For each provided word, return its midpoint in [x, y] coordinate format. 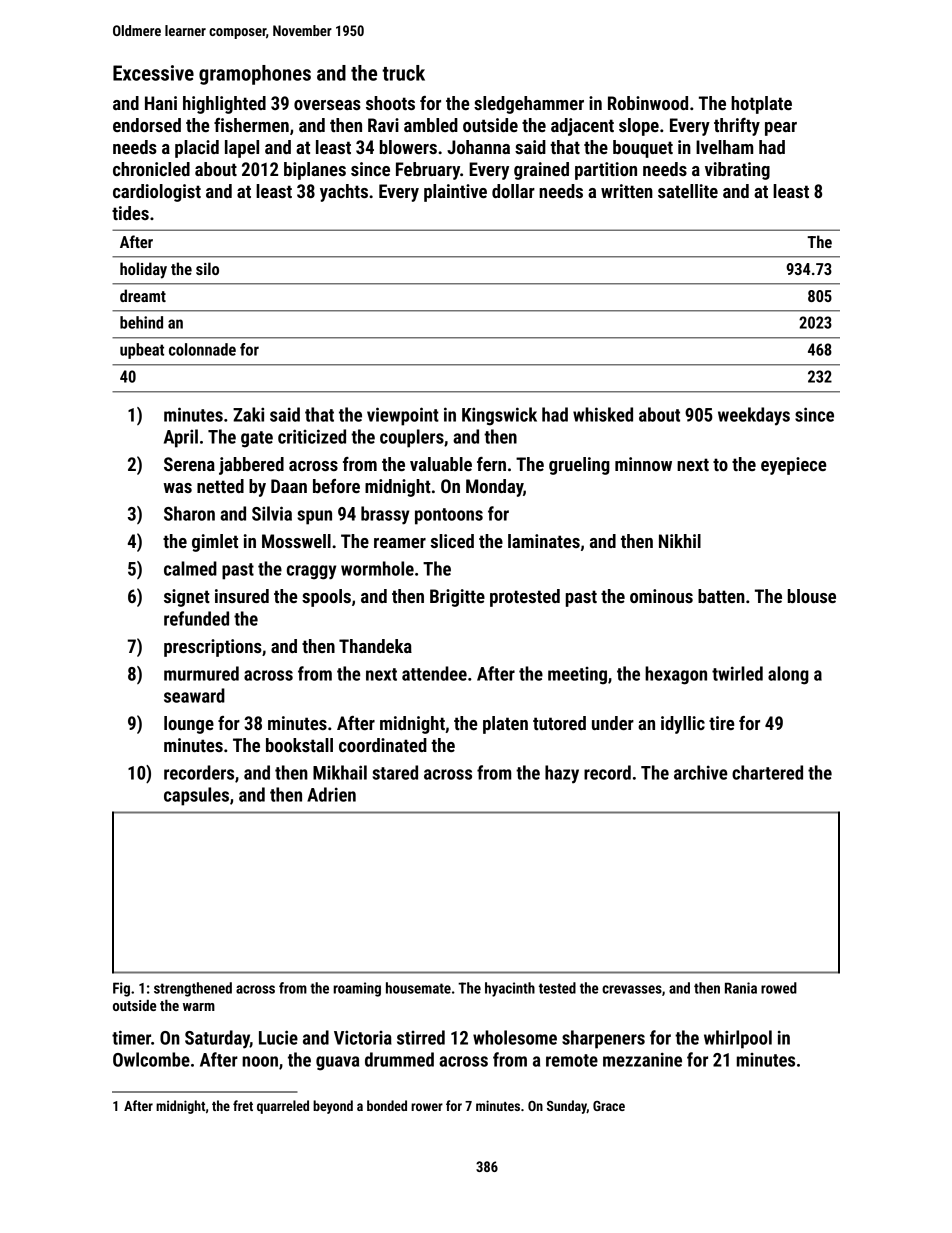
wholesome [515, 1037]
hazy [562, 774]
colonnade [202, 349]
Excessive [153, 73]
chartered [767, 772]
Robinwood [648, 103]
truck [403, 73]
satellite [688, 191]
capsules [196, 796]
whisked [603, 414]
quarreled [283, 1107]
